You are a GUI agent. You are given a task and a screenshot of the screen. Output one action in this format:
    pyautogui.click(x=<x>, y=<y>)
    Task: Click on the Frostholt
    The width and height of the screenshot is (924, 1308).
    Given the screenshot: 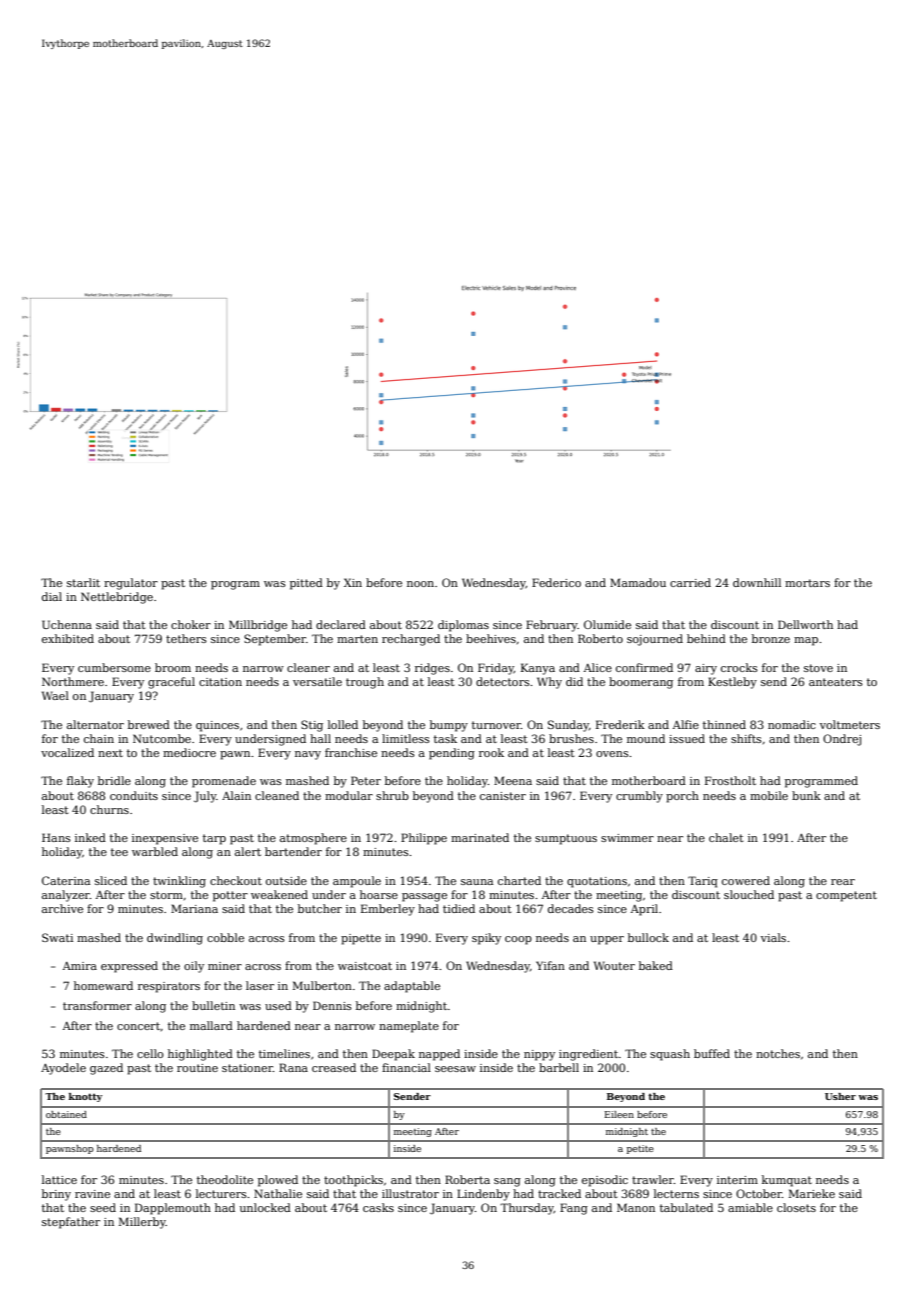 What is the action you would take?
    pyautogui.click(x=730, y=780)
